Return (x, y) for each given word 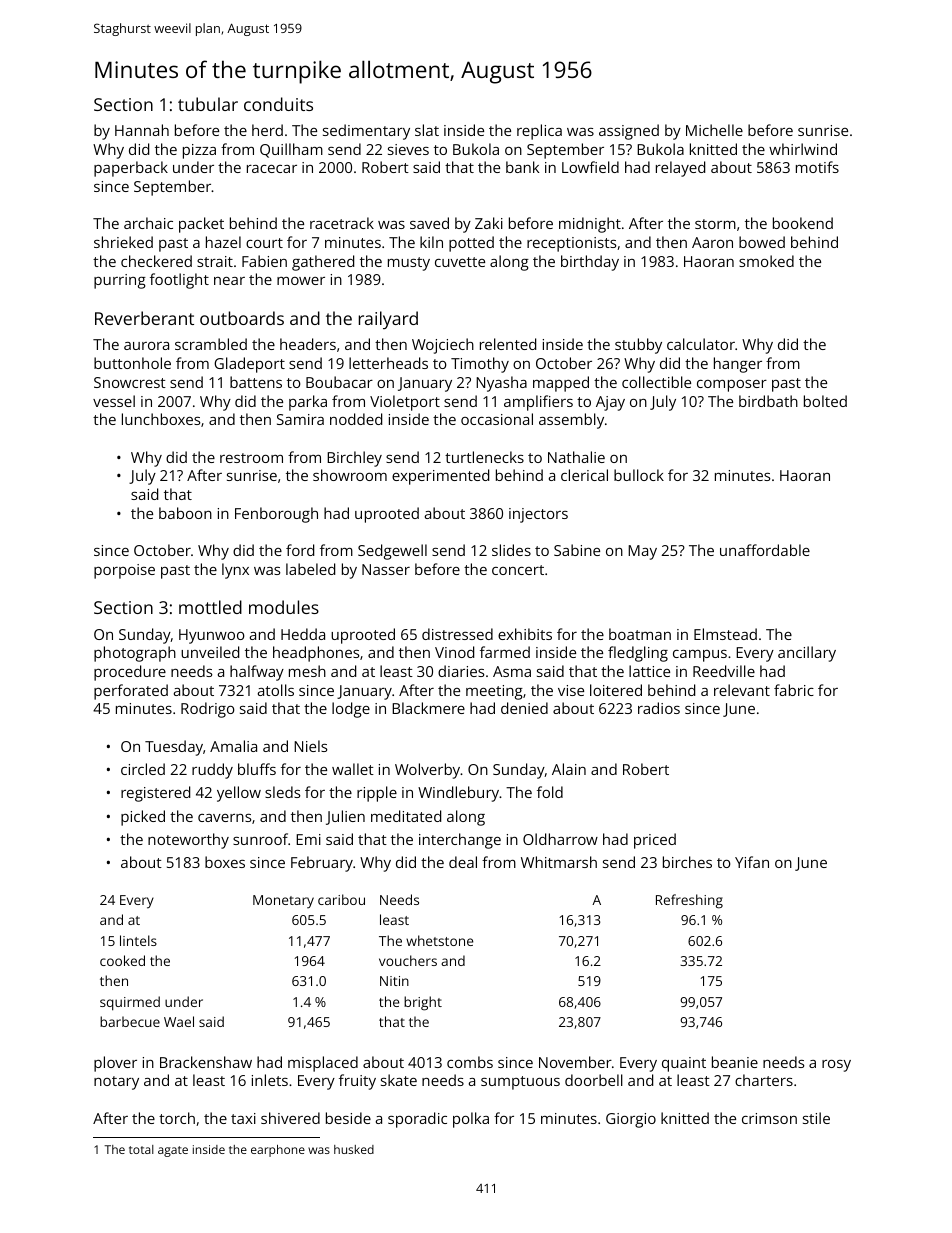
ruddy (212, 771)
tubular (208, 104)
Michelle (714, 130)
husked (354, 1149)
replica (539, 132)
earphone (278, 1151)
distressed (457, 634)
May (642, 552)
